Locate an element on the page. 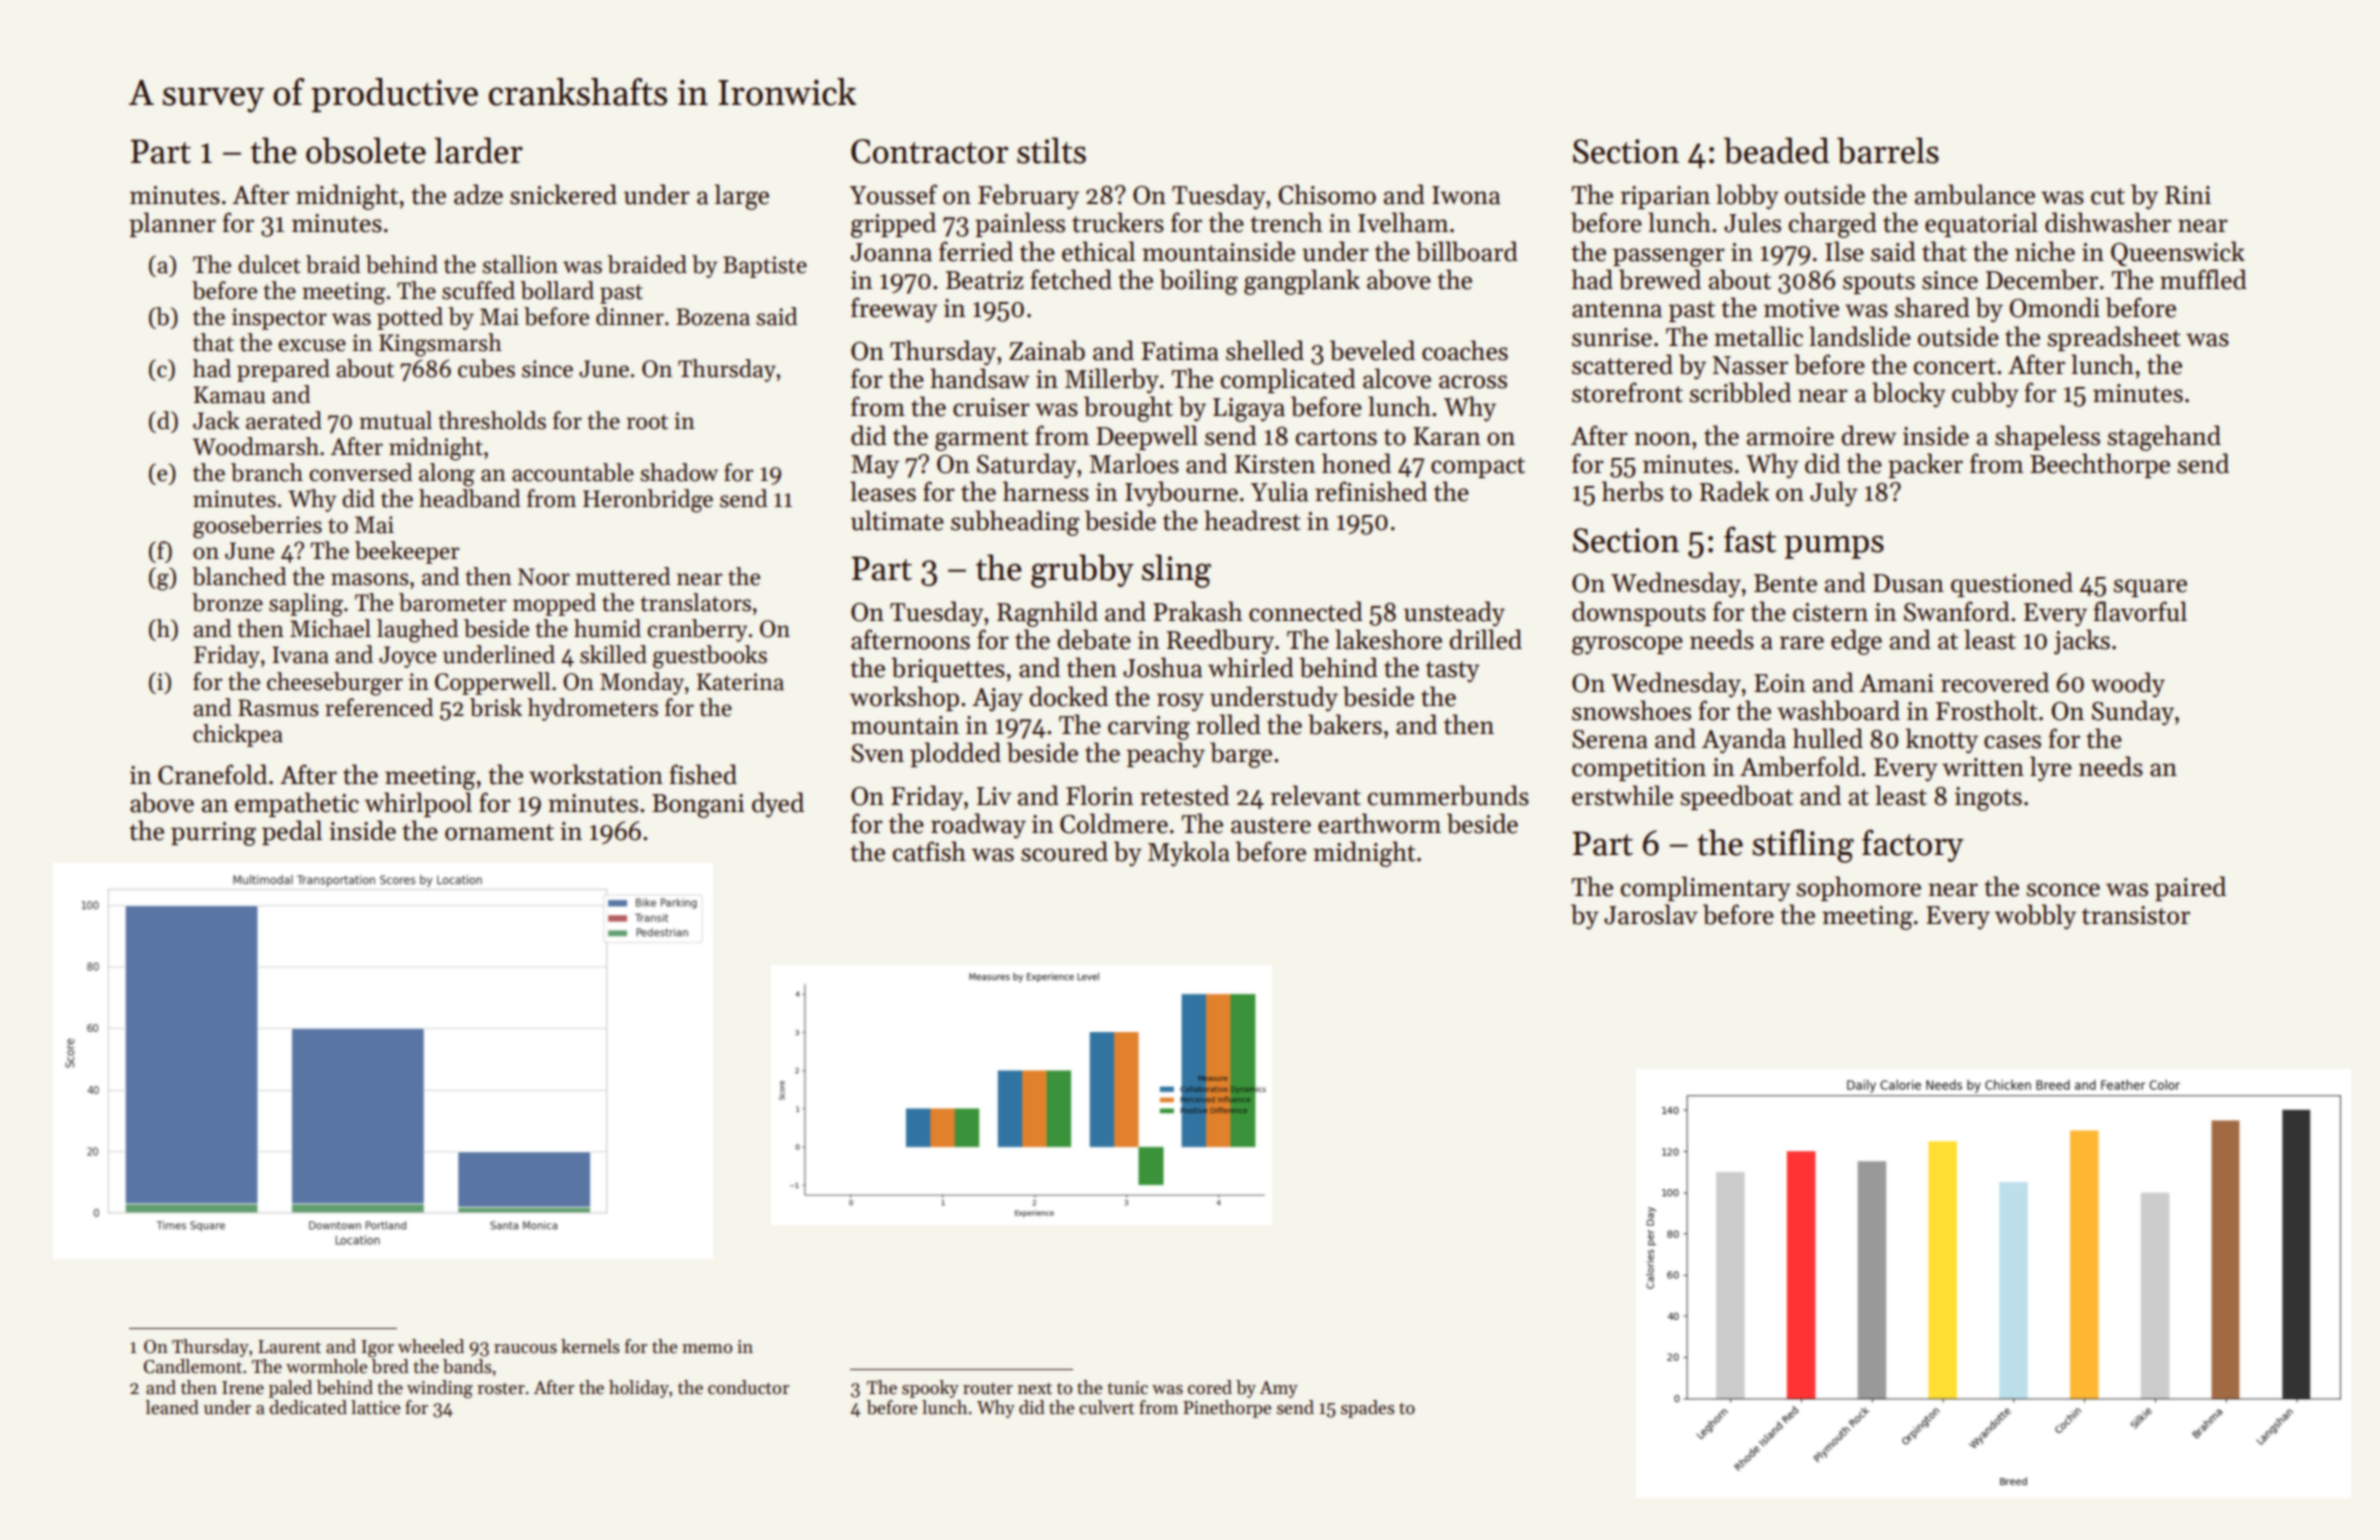 This page has height=1540, width=2380. barrels is located at coordinates (1888, 150).
